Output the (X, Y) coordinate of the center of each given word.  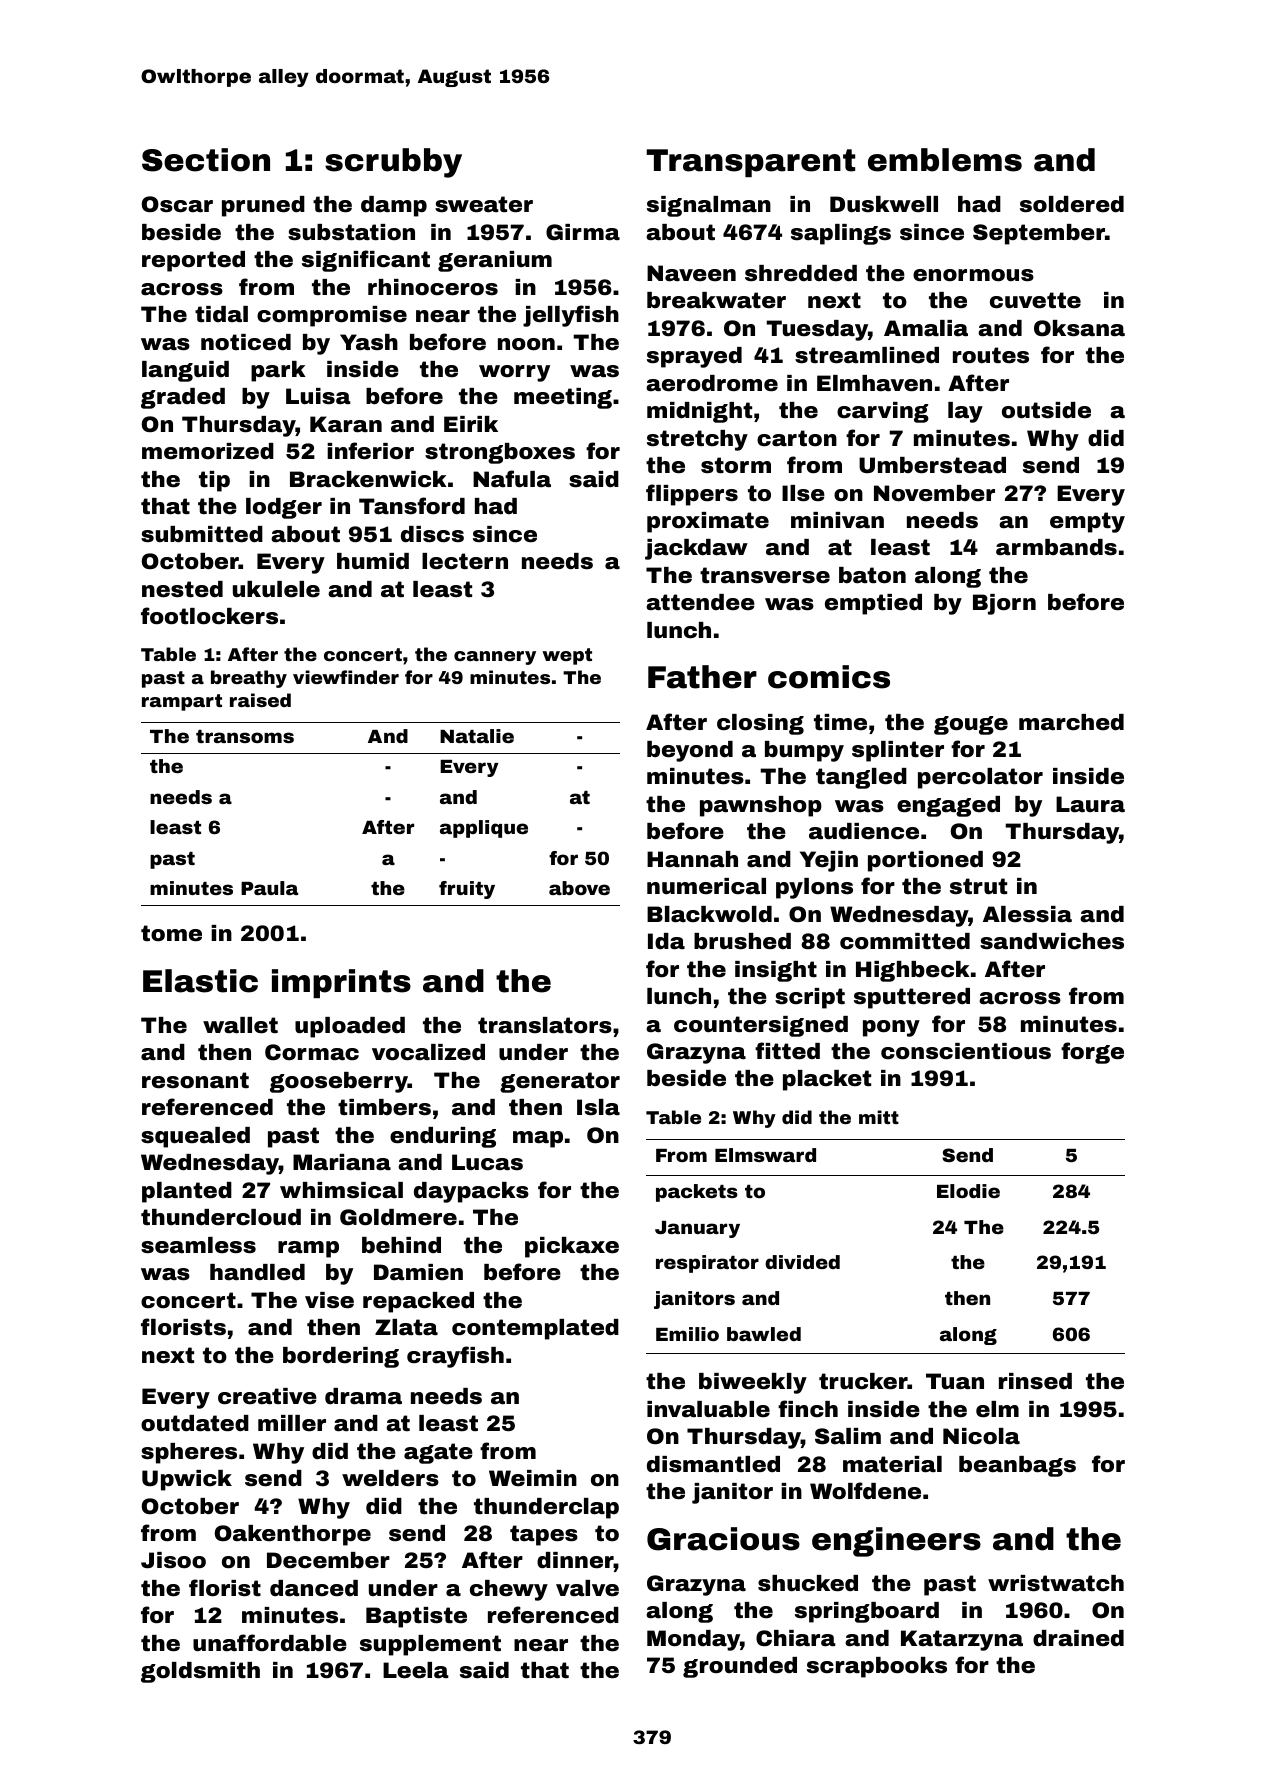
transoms (245, 736)
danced (314, 1588)
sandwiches (1052, 941)
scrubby (393, 163)
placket (827, 1080)
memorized (208, 451)
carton (797, 438)
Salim (848, 1436)
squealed (195, 1137)
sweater (484, 204)
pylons (814, 888)
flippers (692, 495)
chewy (509, 1590)
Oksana (1079, 328)
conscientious (966, 1051)
